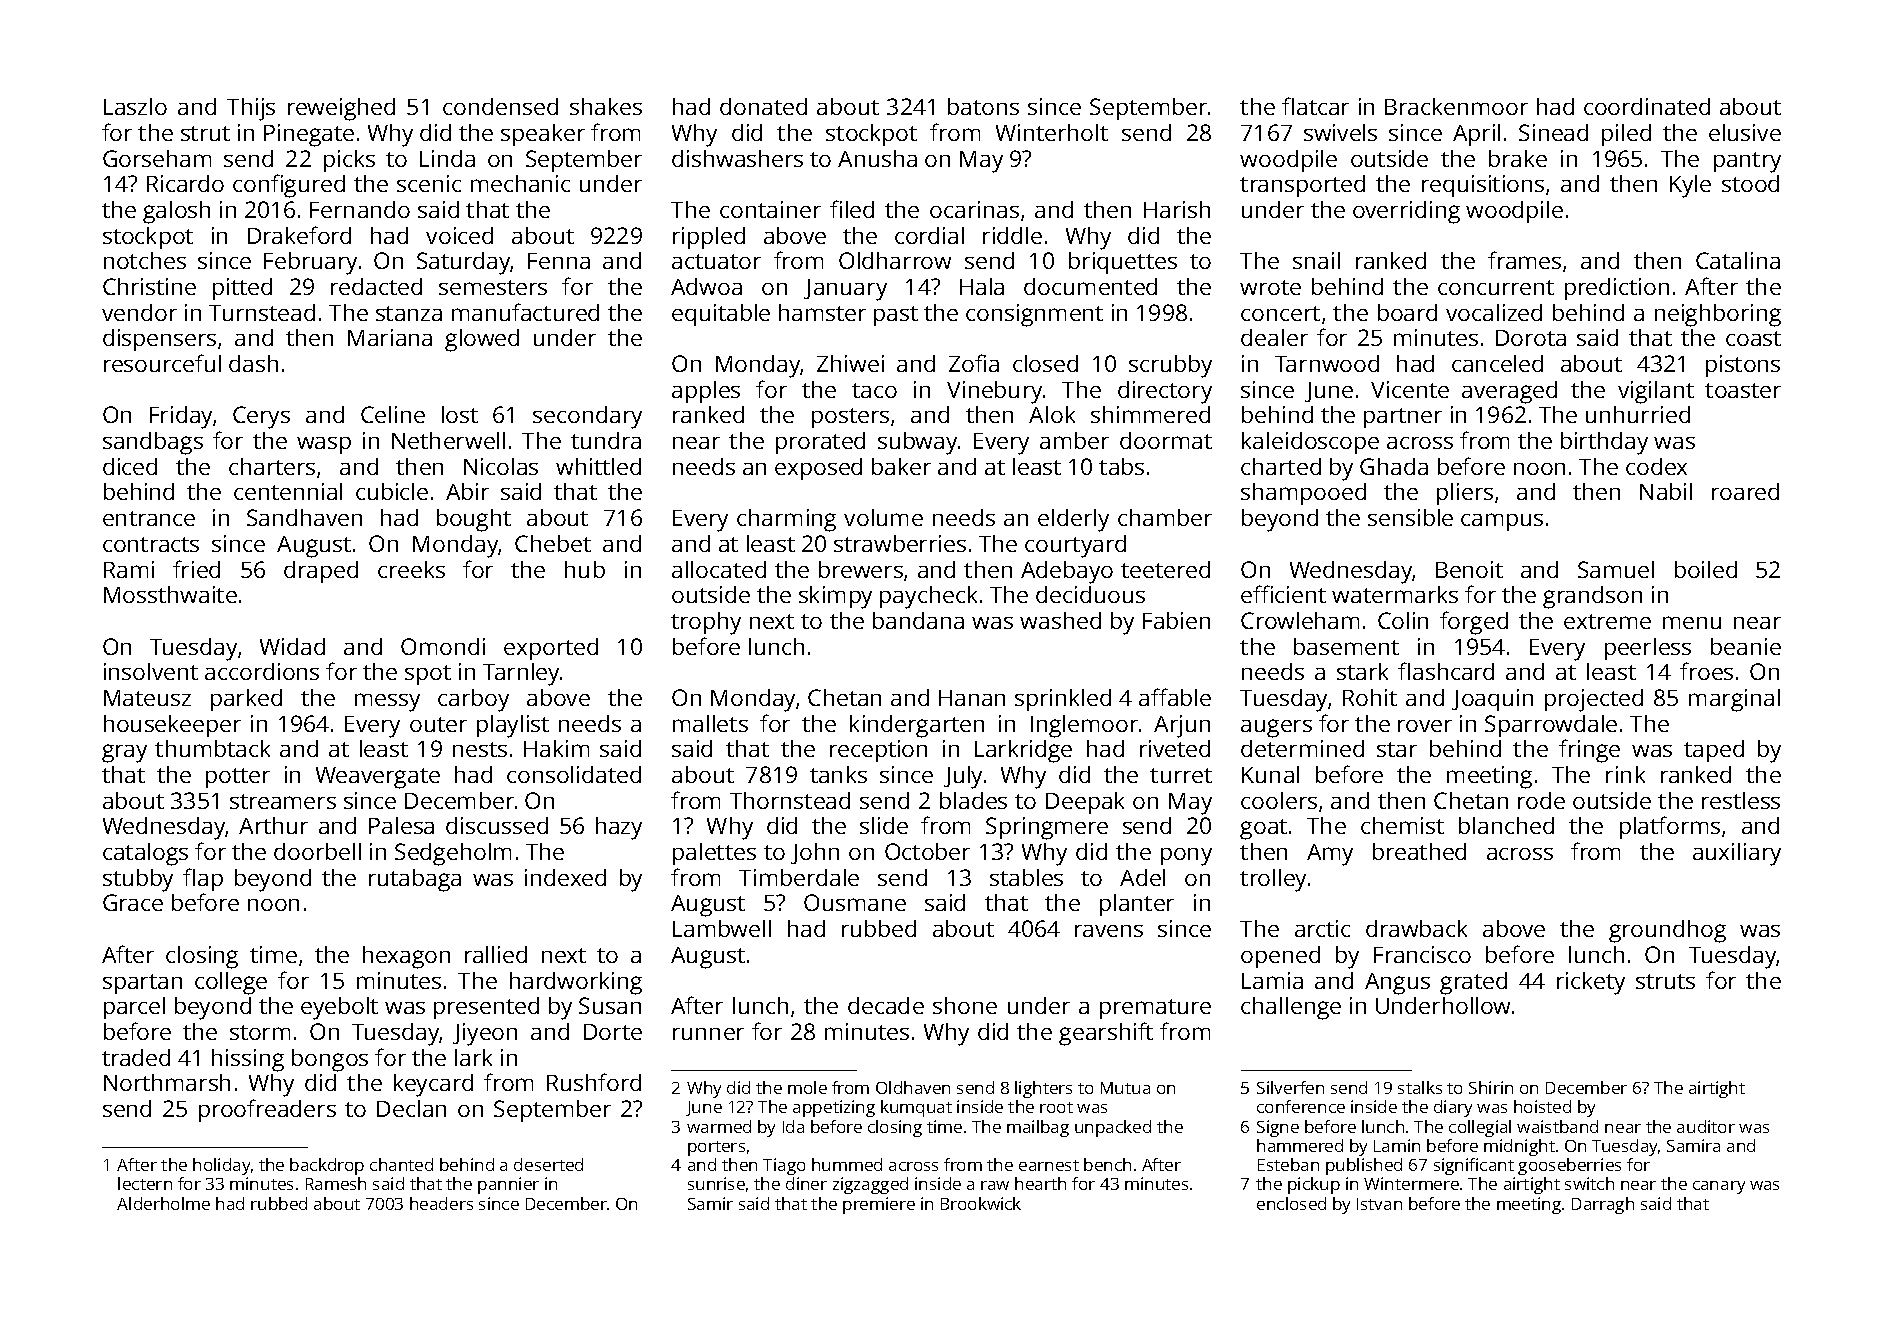  Describe the element at coordinates (1743, 390) in the document. I see `toaster` at that location.
